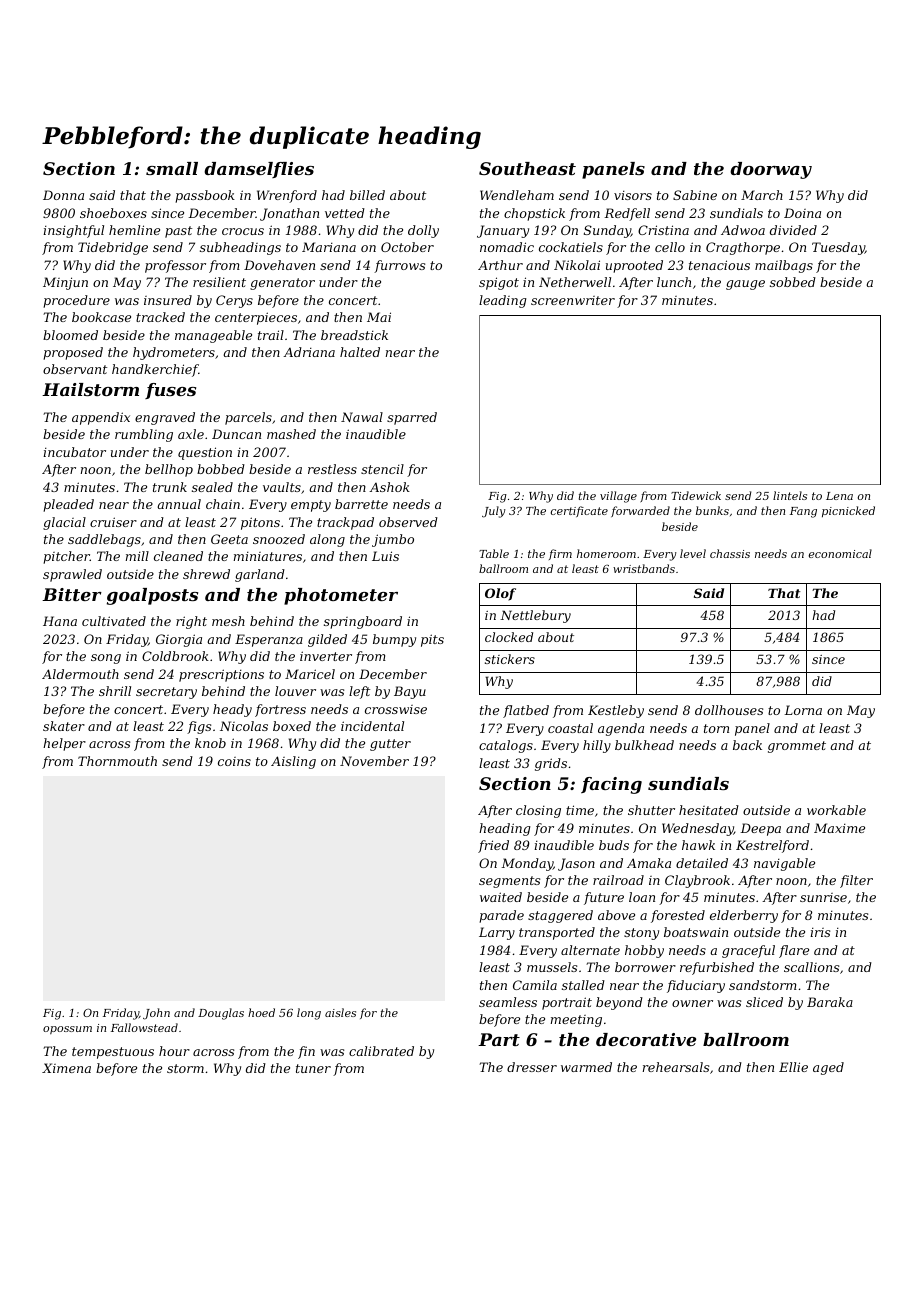 The image size is (924, 1308). I want to click on garland, so click(260, 575).
